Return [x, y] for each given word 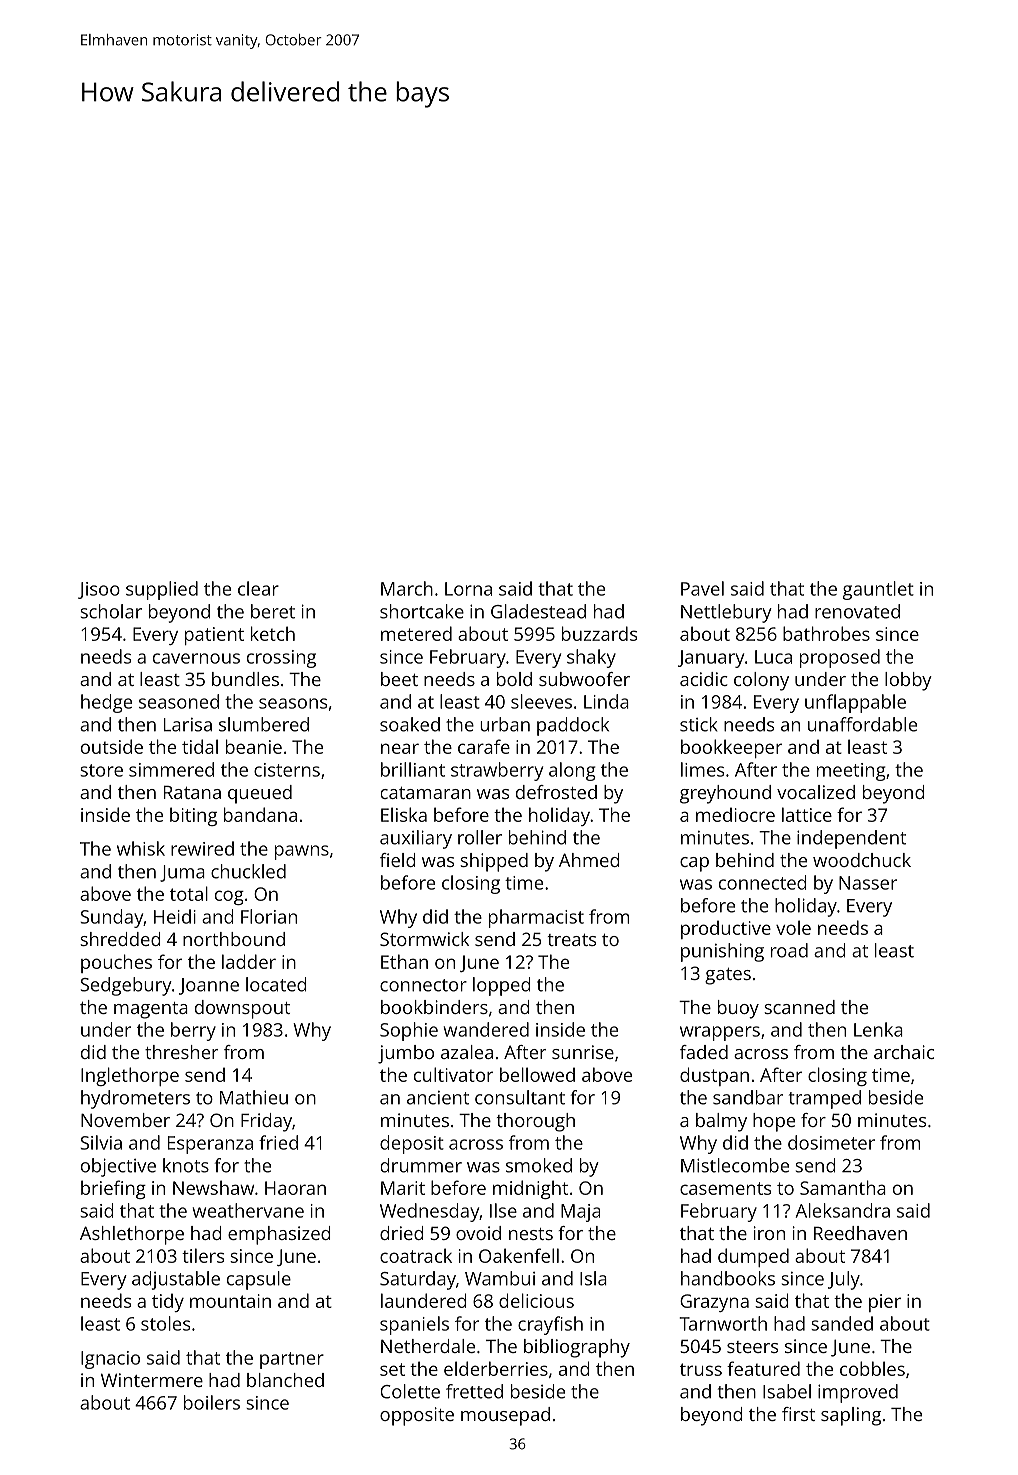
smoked [539, 1165]
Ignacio [110, 1360]
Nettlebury [726, 613]
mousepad [505, 1416]
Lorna [468, 589]
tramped [825, 1099]
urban [505, 724]
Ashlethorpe [132, 1235]
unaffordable [862, 724]
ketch [273, 633]
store [101, 770]
